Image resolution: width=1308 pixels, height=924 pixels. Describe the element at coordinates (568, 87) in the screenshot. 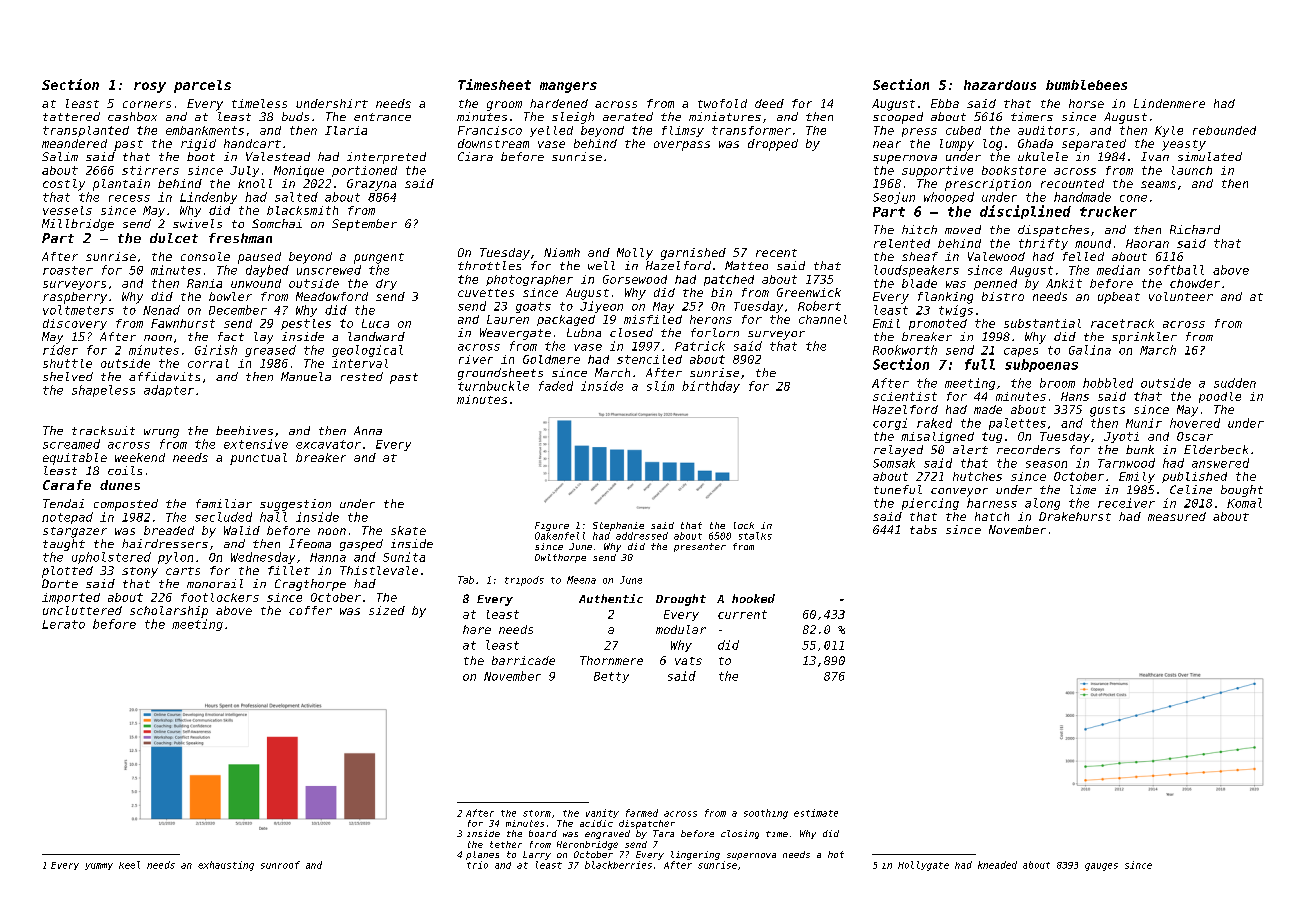

I see `mangers` at that location.
